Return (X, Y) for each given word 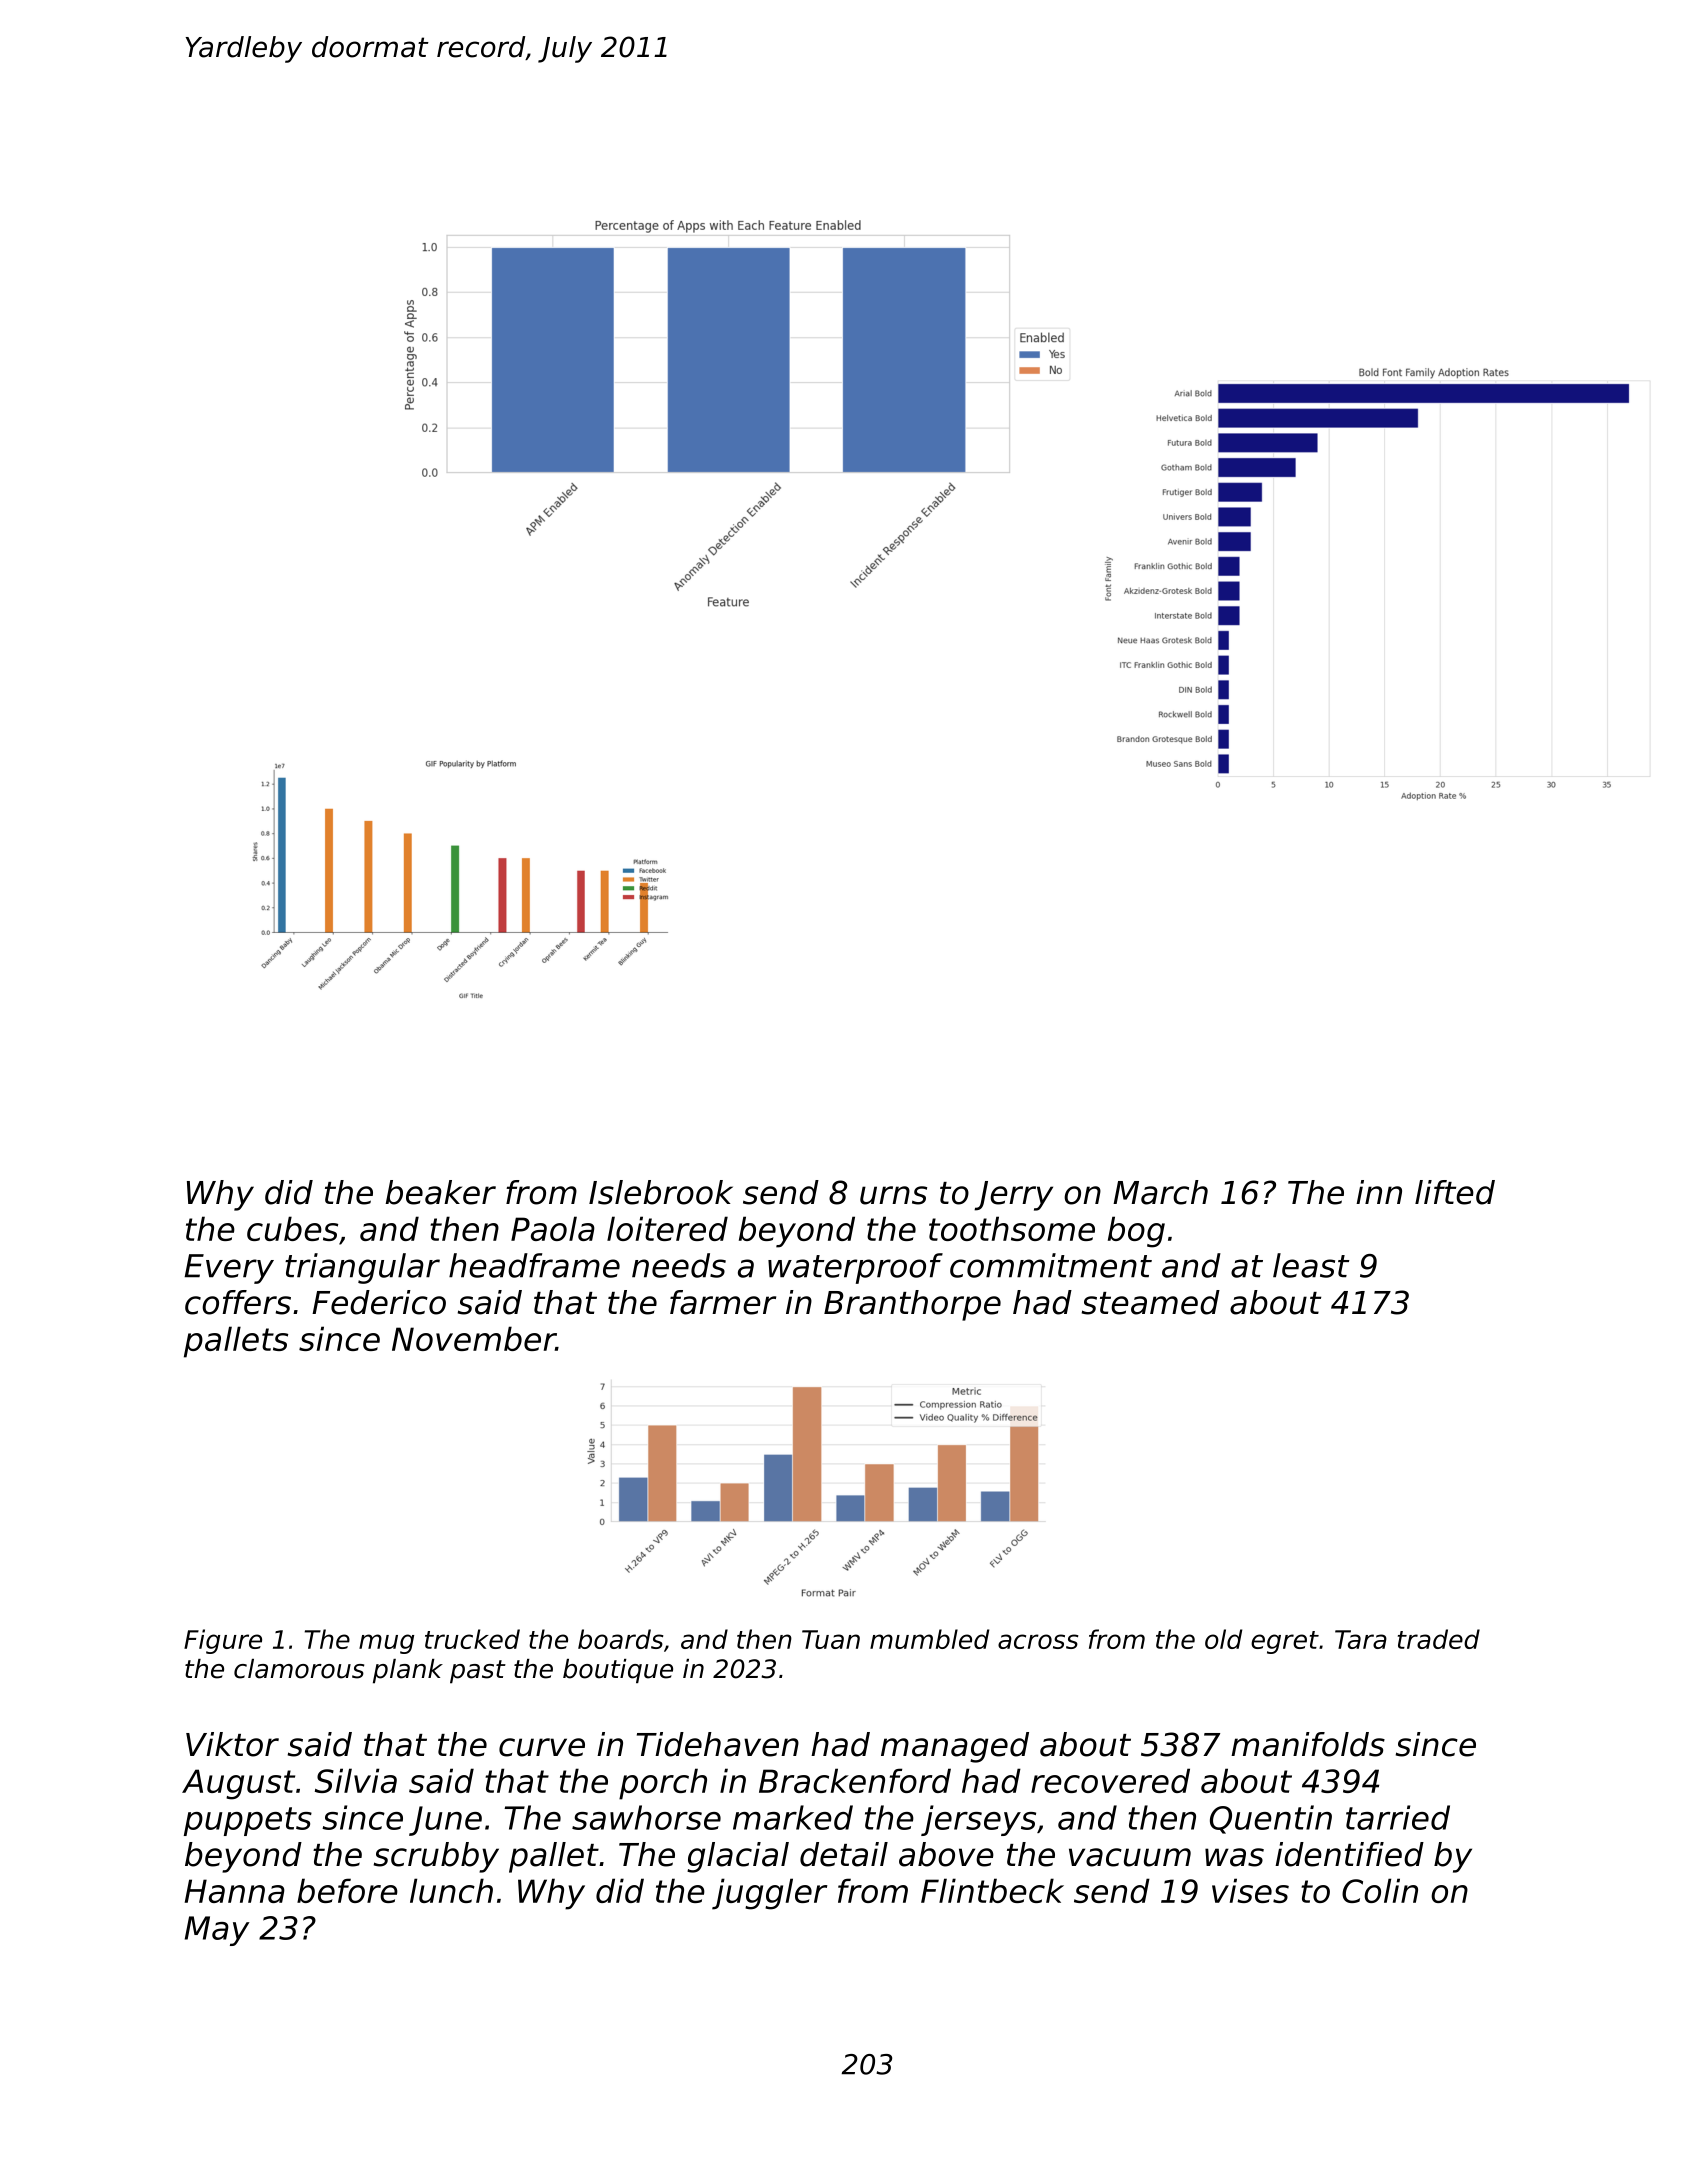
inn (1379, 1192)
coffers (238, 1302)
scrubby (436, 1857)
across (1038, 1641)
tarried (1398, 1817)
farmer (723, 1302)
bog (1136, 1232)
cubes (292, 1228)
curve (542, 1747)
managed (955, 1747)
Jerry (1013, 1196)
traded (1439, 1639)
